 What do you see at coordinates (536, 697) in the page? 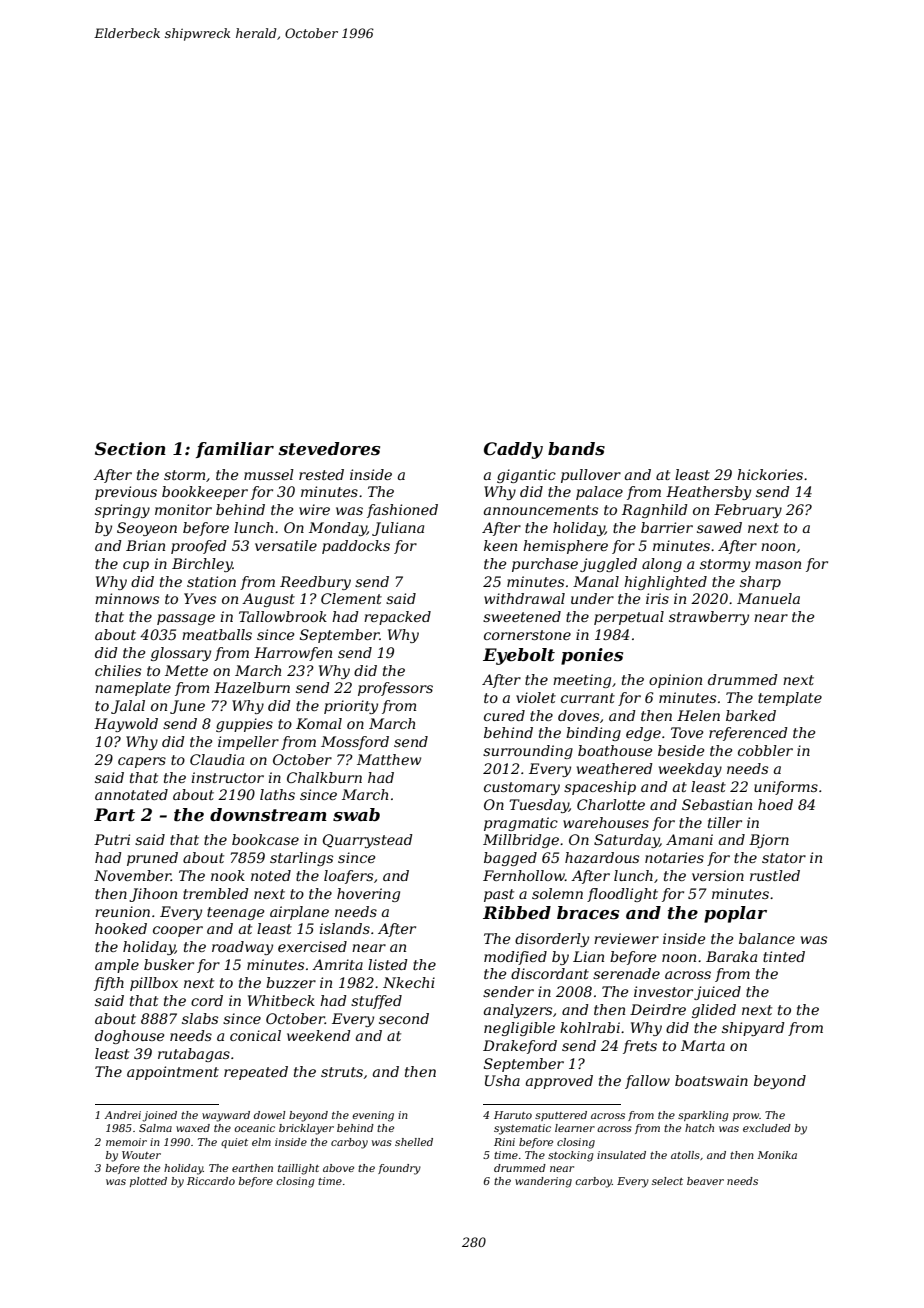
I see `violet` at bounding box center [536, 697].
